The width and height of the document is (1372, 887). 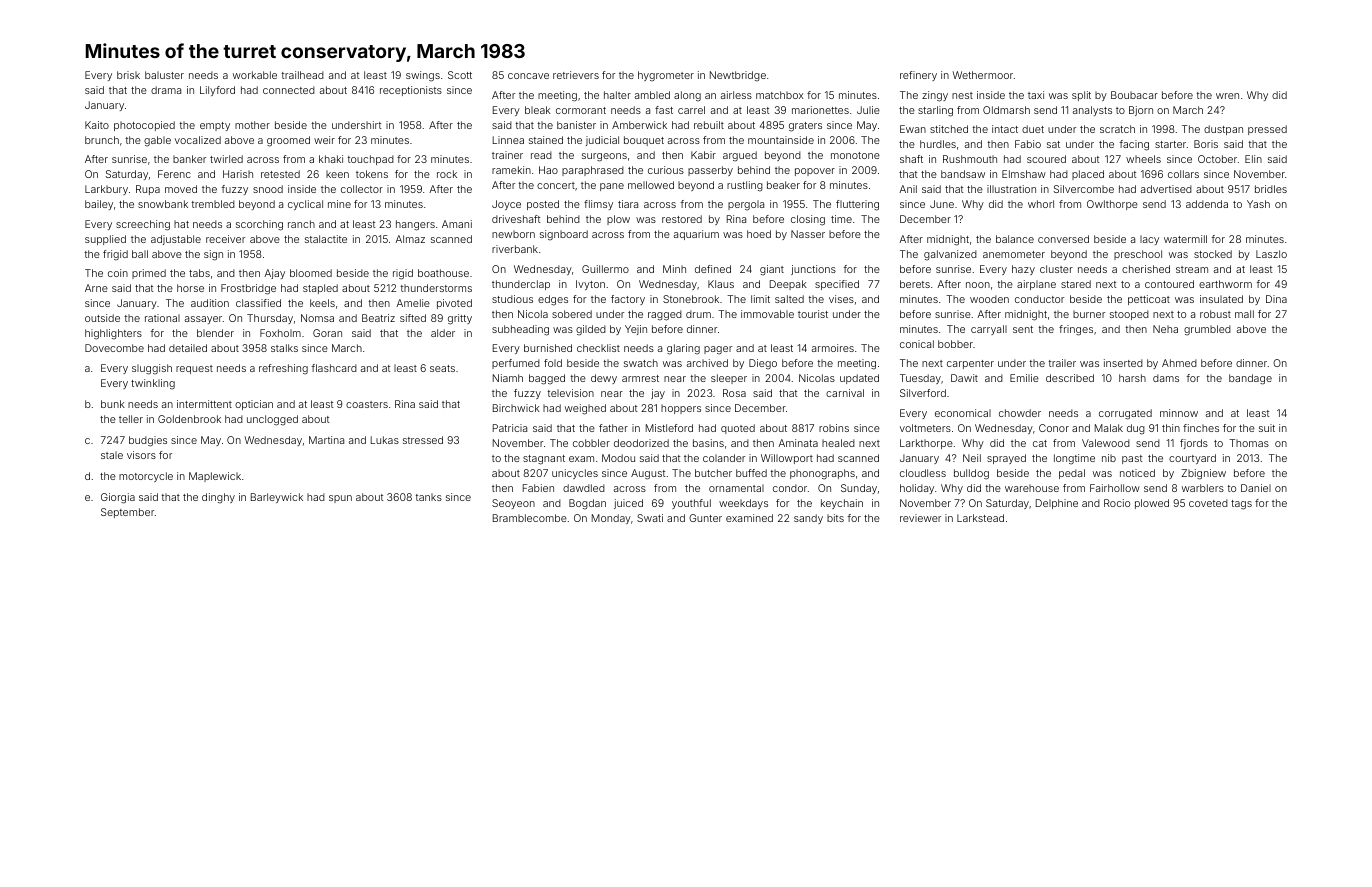 What do you see at coordinates (1112, 205) in the document?
I see `Owlthorpe` at bounding box center [1112, 205].
